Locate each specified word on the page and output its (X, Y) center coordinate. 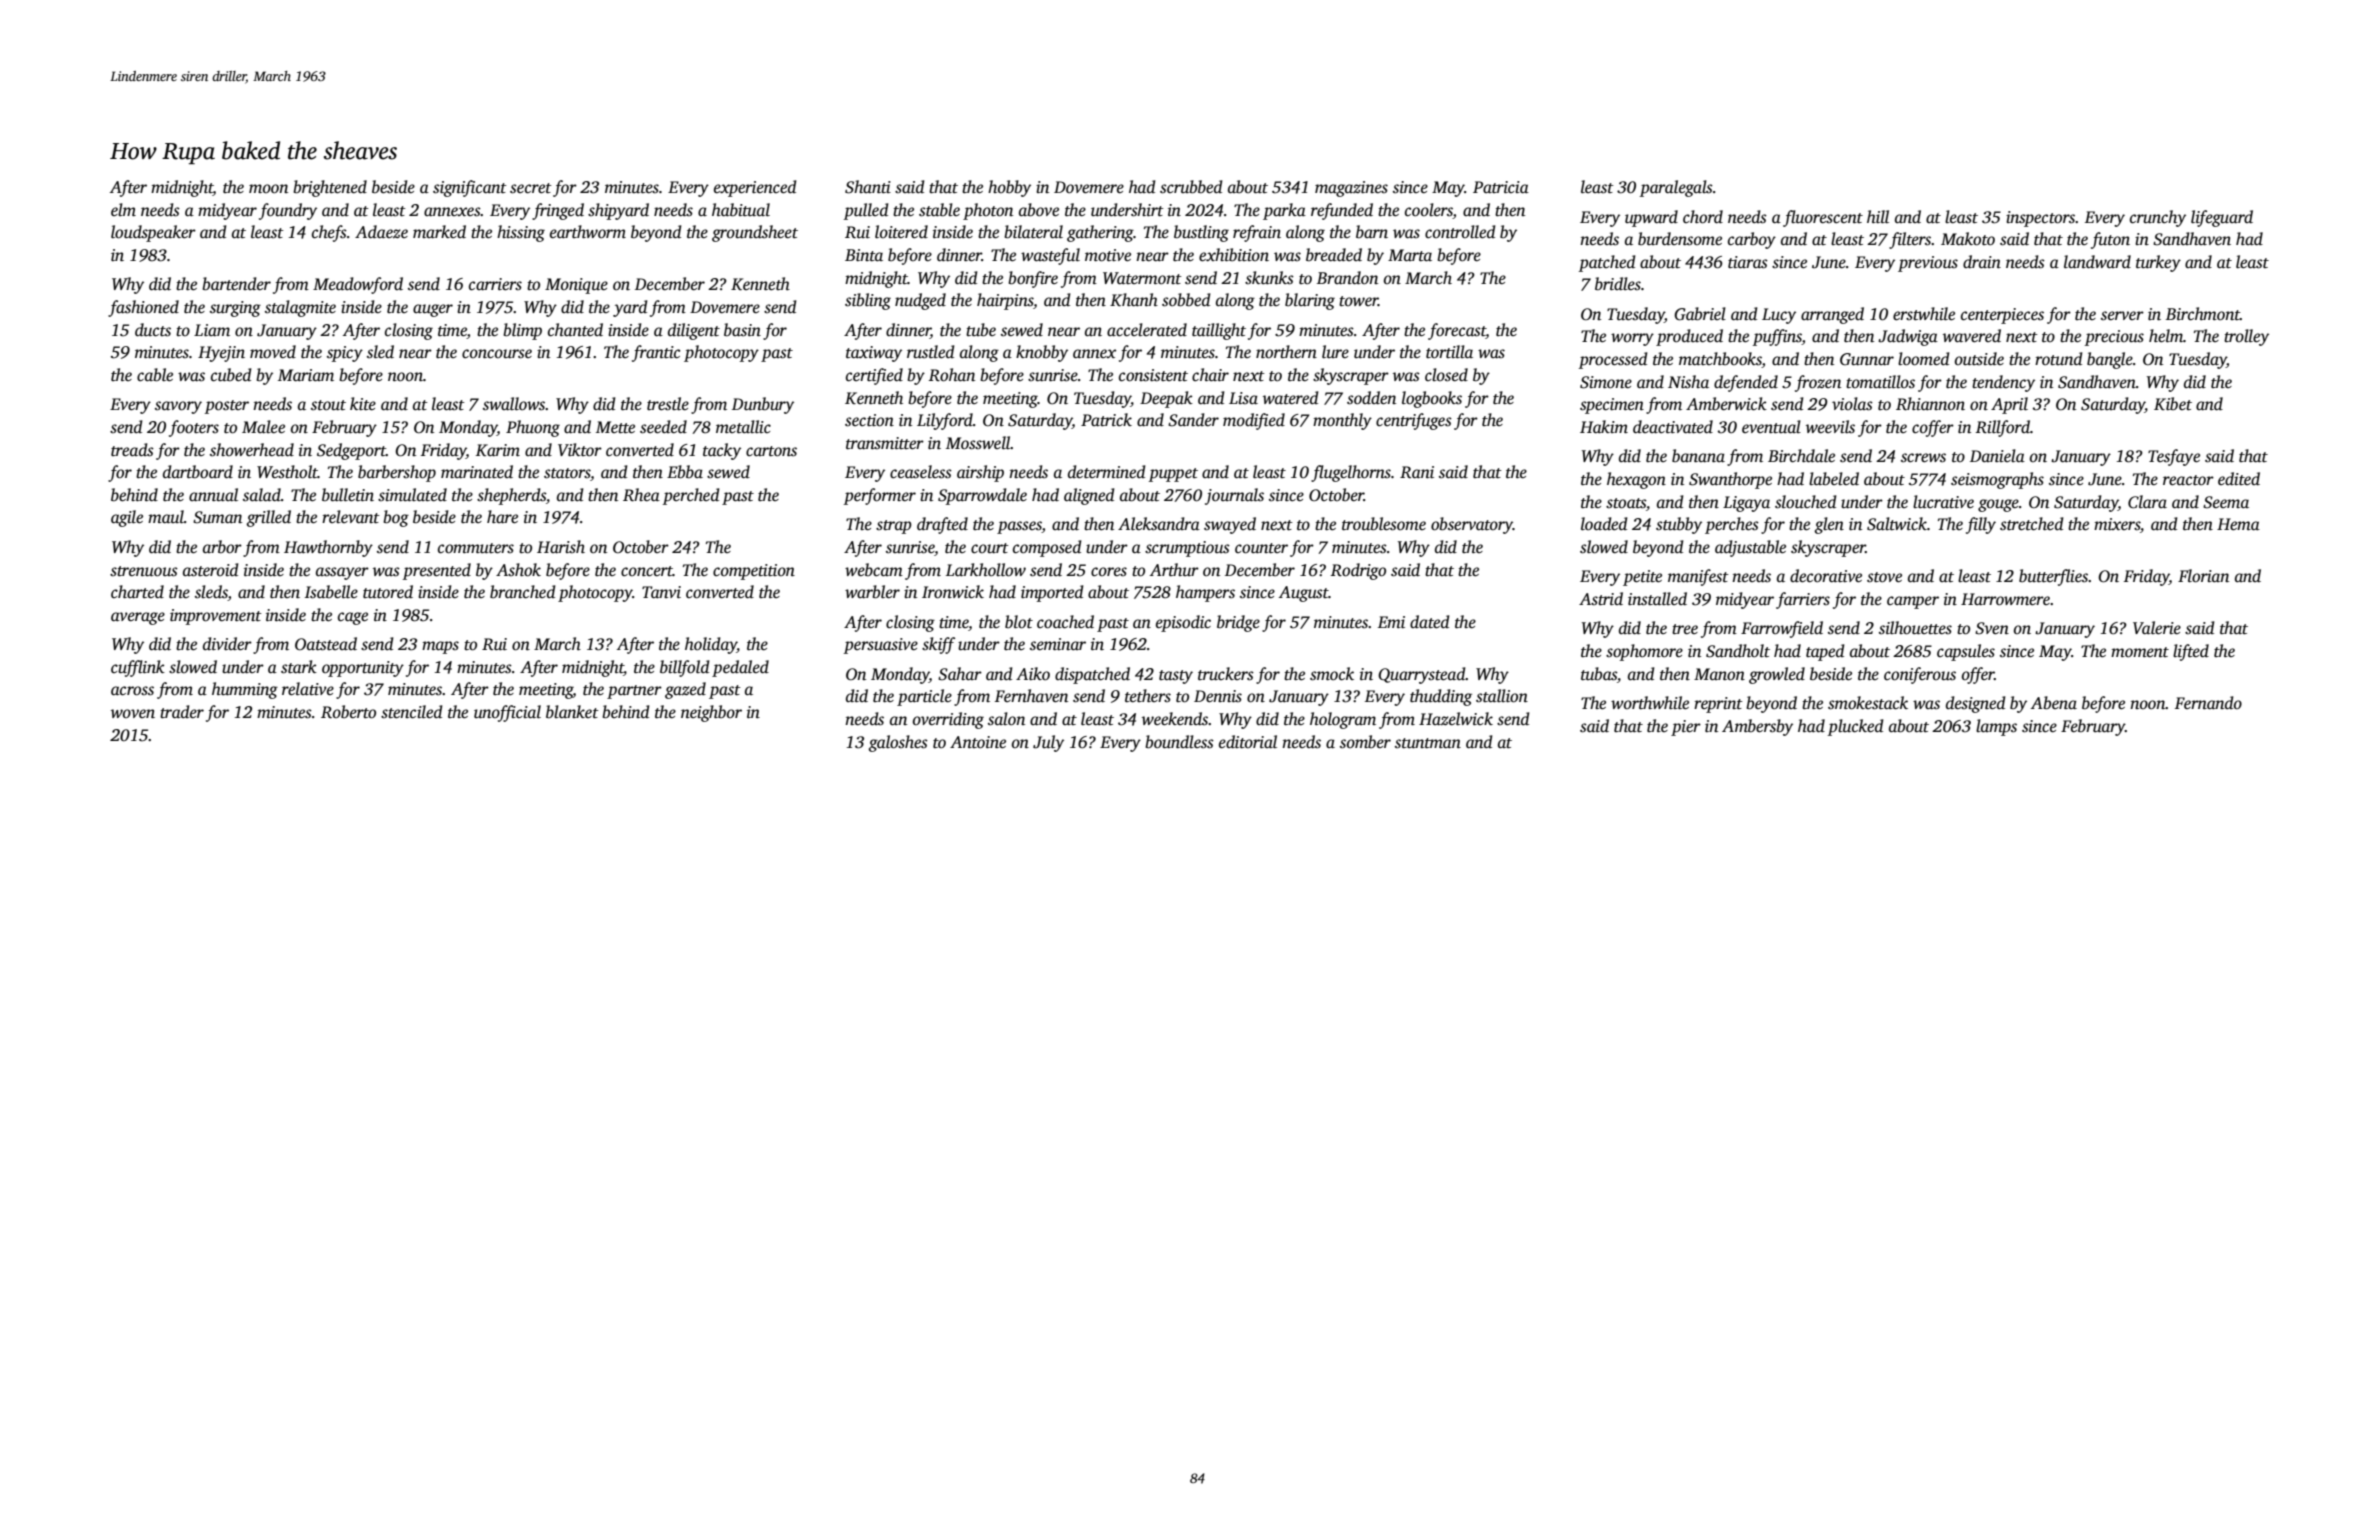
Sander (1193, 420)
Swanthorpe (1730, 480)
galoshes (898, 743)
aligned (1089, 496)
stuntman (1428, 743)
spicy (345, 354)
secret (531, 188)
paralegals (1676, 188)
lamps (1996, 727)
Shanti (868, 187)
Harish (561, 547)
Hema (2238, 524)
